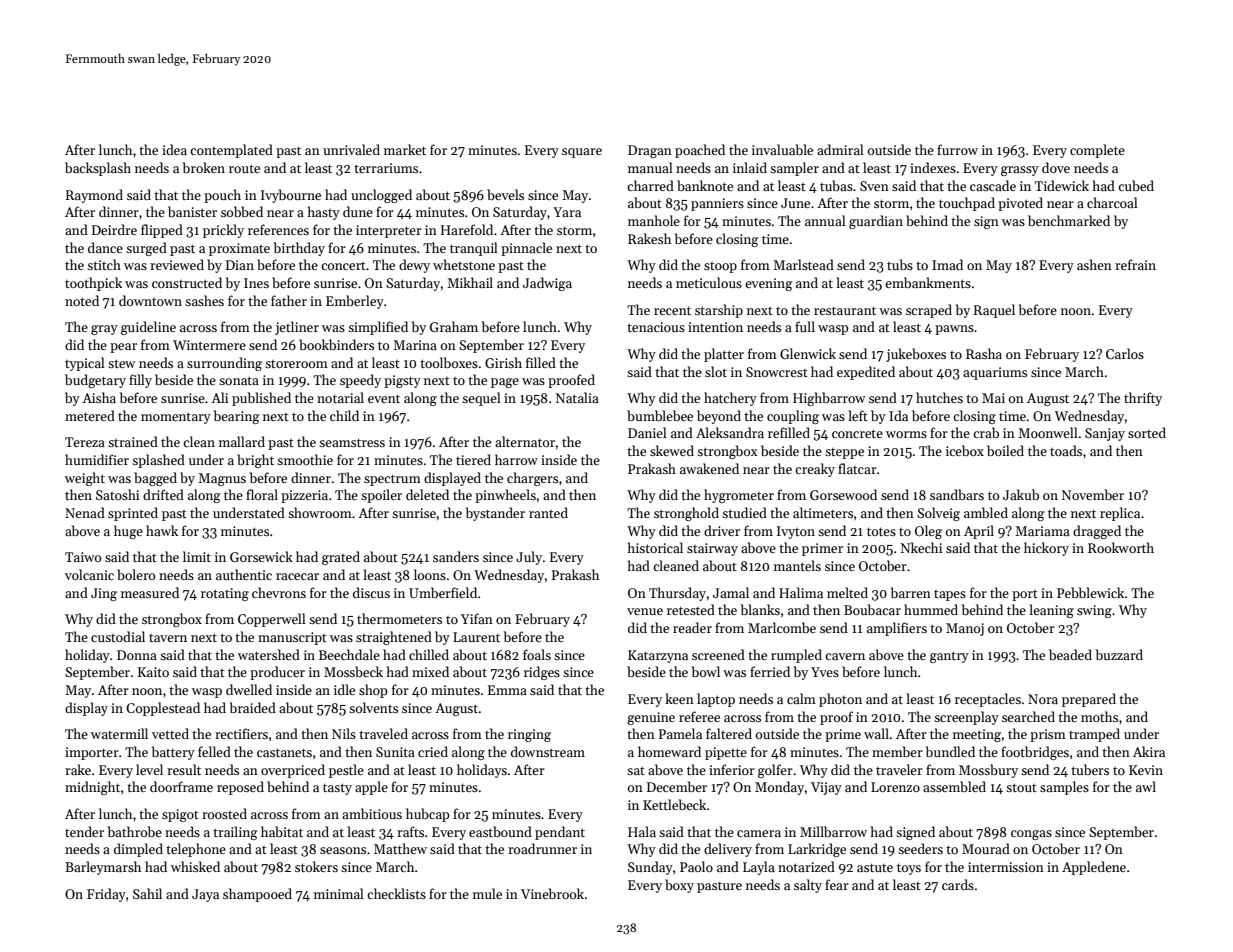 The image size is (1233, 952). What do you see at coordinates (371, 592) in the document?
I see `discus` at bounding box center [371, 592].
